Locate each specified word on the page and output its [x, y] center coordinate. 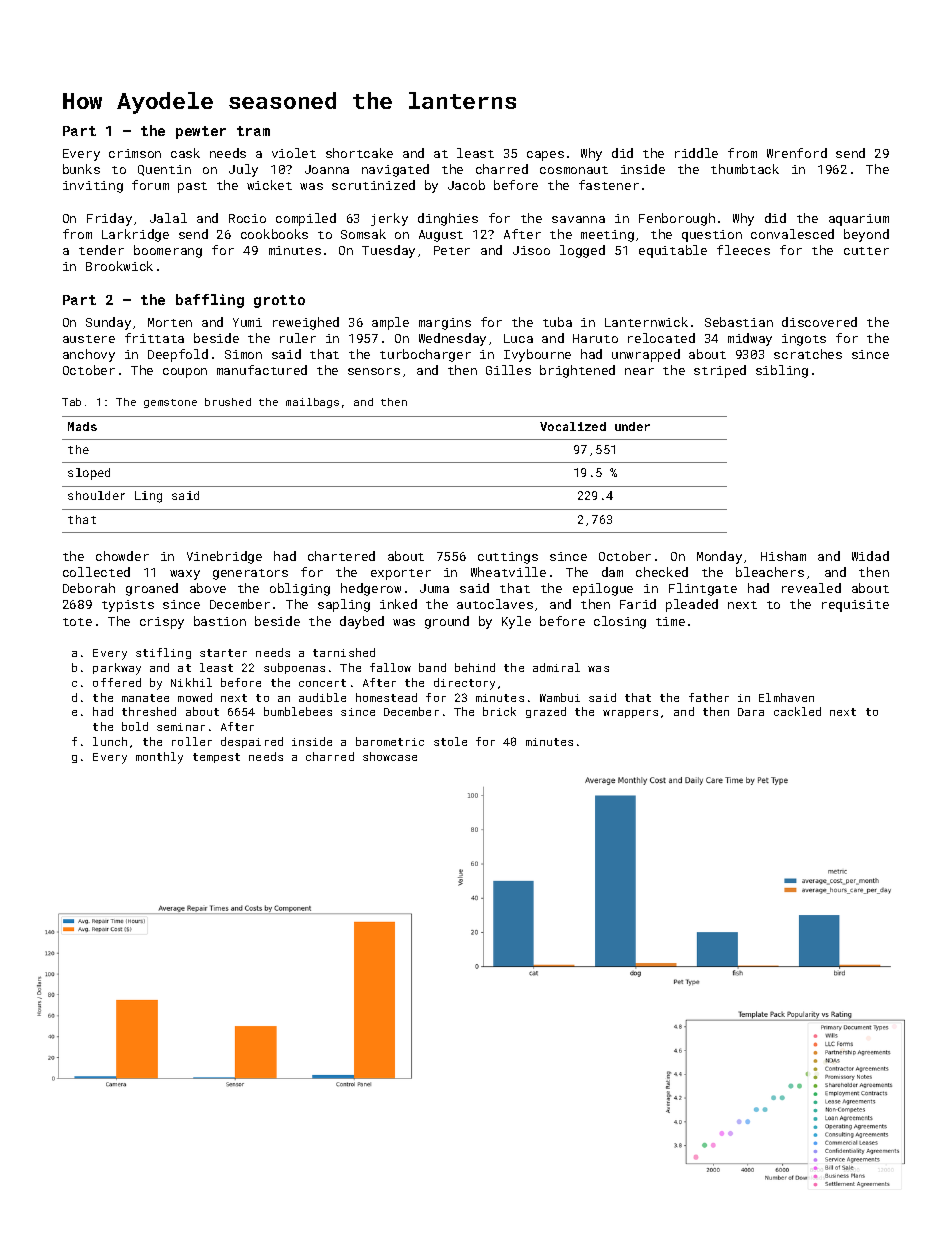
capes [545, 156]
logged [582, 251]
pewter [201, 132]
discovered [819, 322]
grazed [546, 712]
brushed [228, 402]
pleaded [692, 605]
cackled [797, 711]
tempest [216, 758]
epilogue [603, 589]
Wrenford [797, 153]
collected [96, 572]
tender [101, 250]
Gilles [508, 370]
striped [720, 371]
